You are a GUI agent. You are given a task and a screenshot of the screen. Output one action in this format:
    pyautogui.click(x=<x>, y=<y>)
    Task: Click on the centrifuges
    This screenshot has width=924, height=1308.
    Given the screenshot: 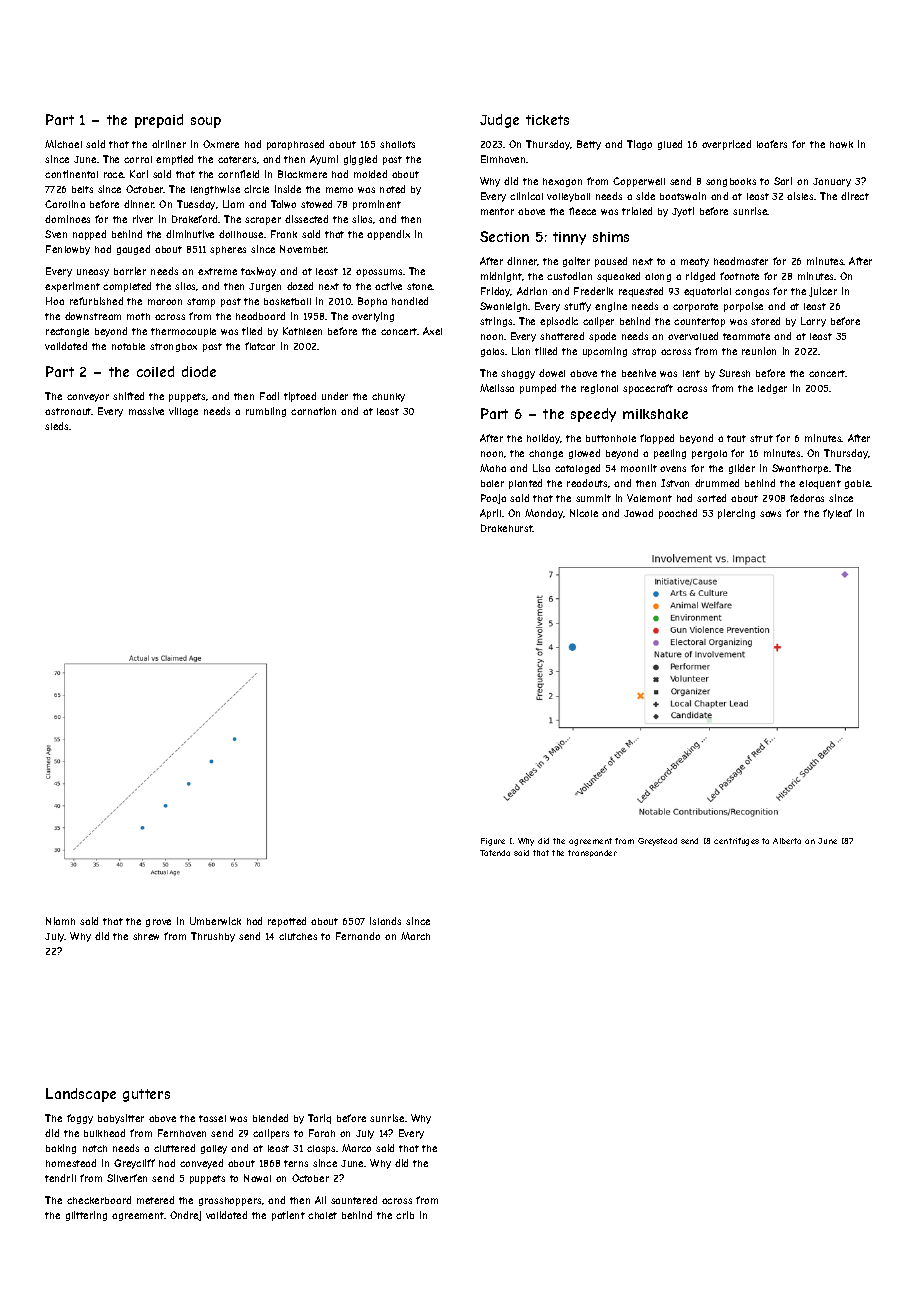 What is the action you would take?
    pyautogui.click(x=736, y=842)
